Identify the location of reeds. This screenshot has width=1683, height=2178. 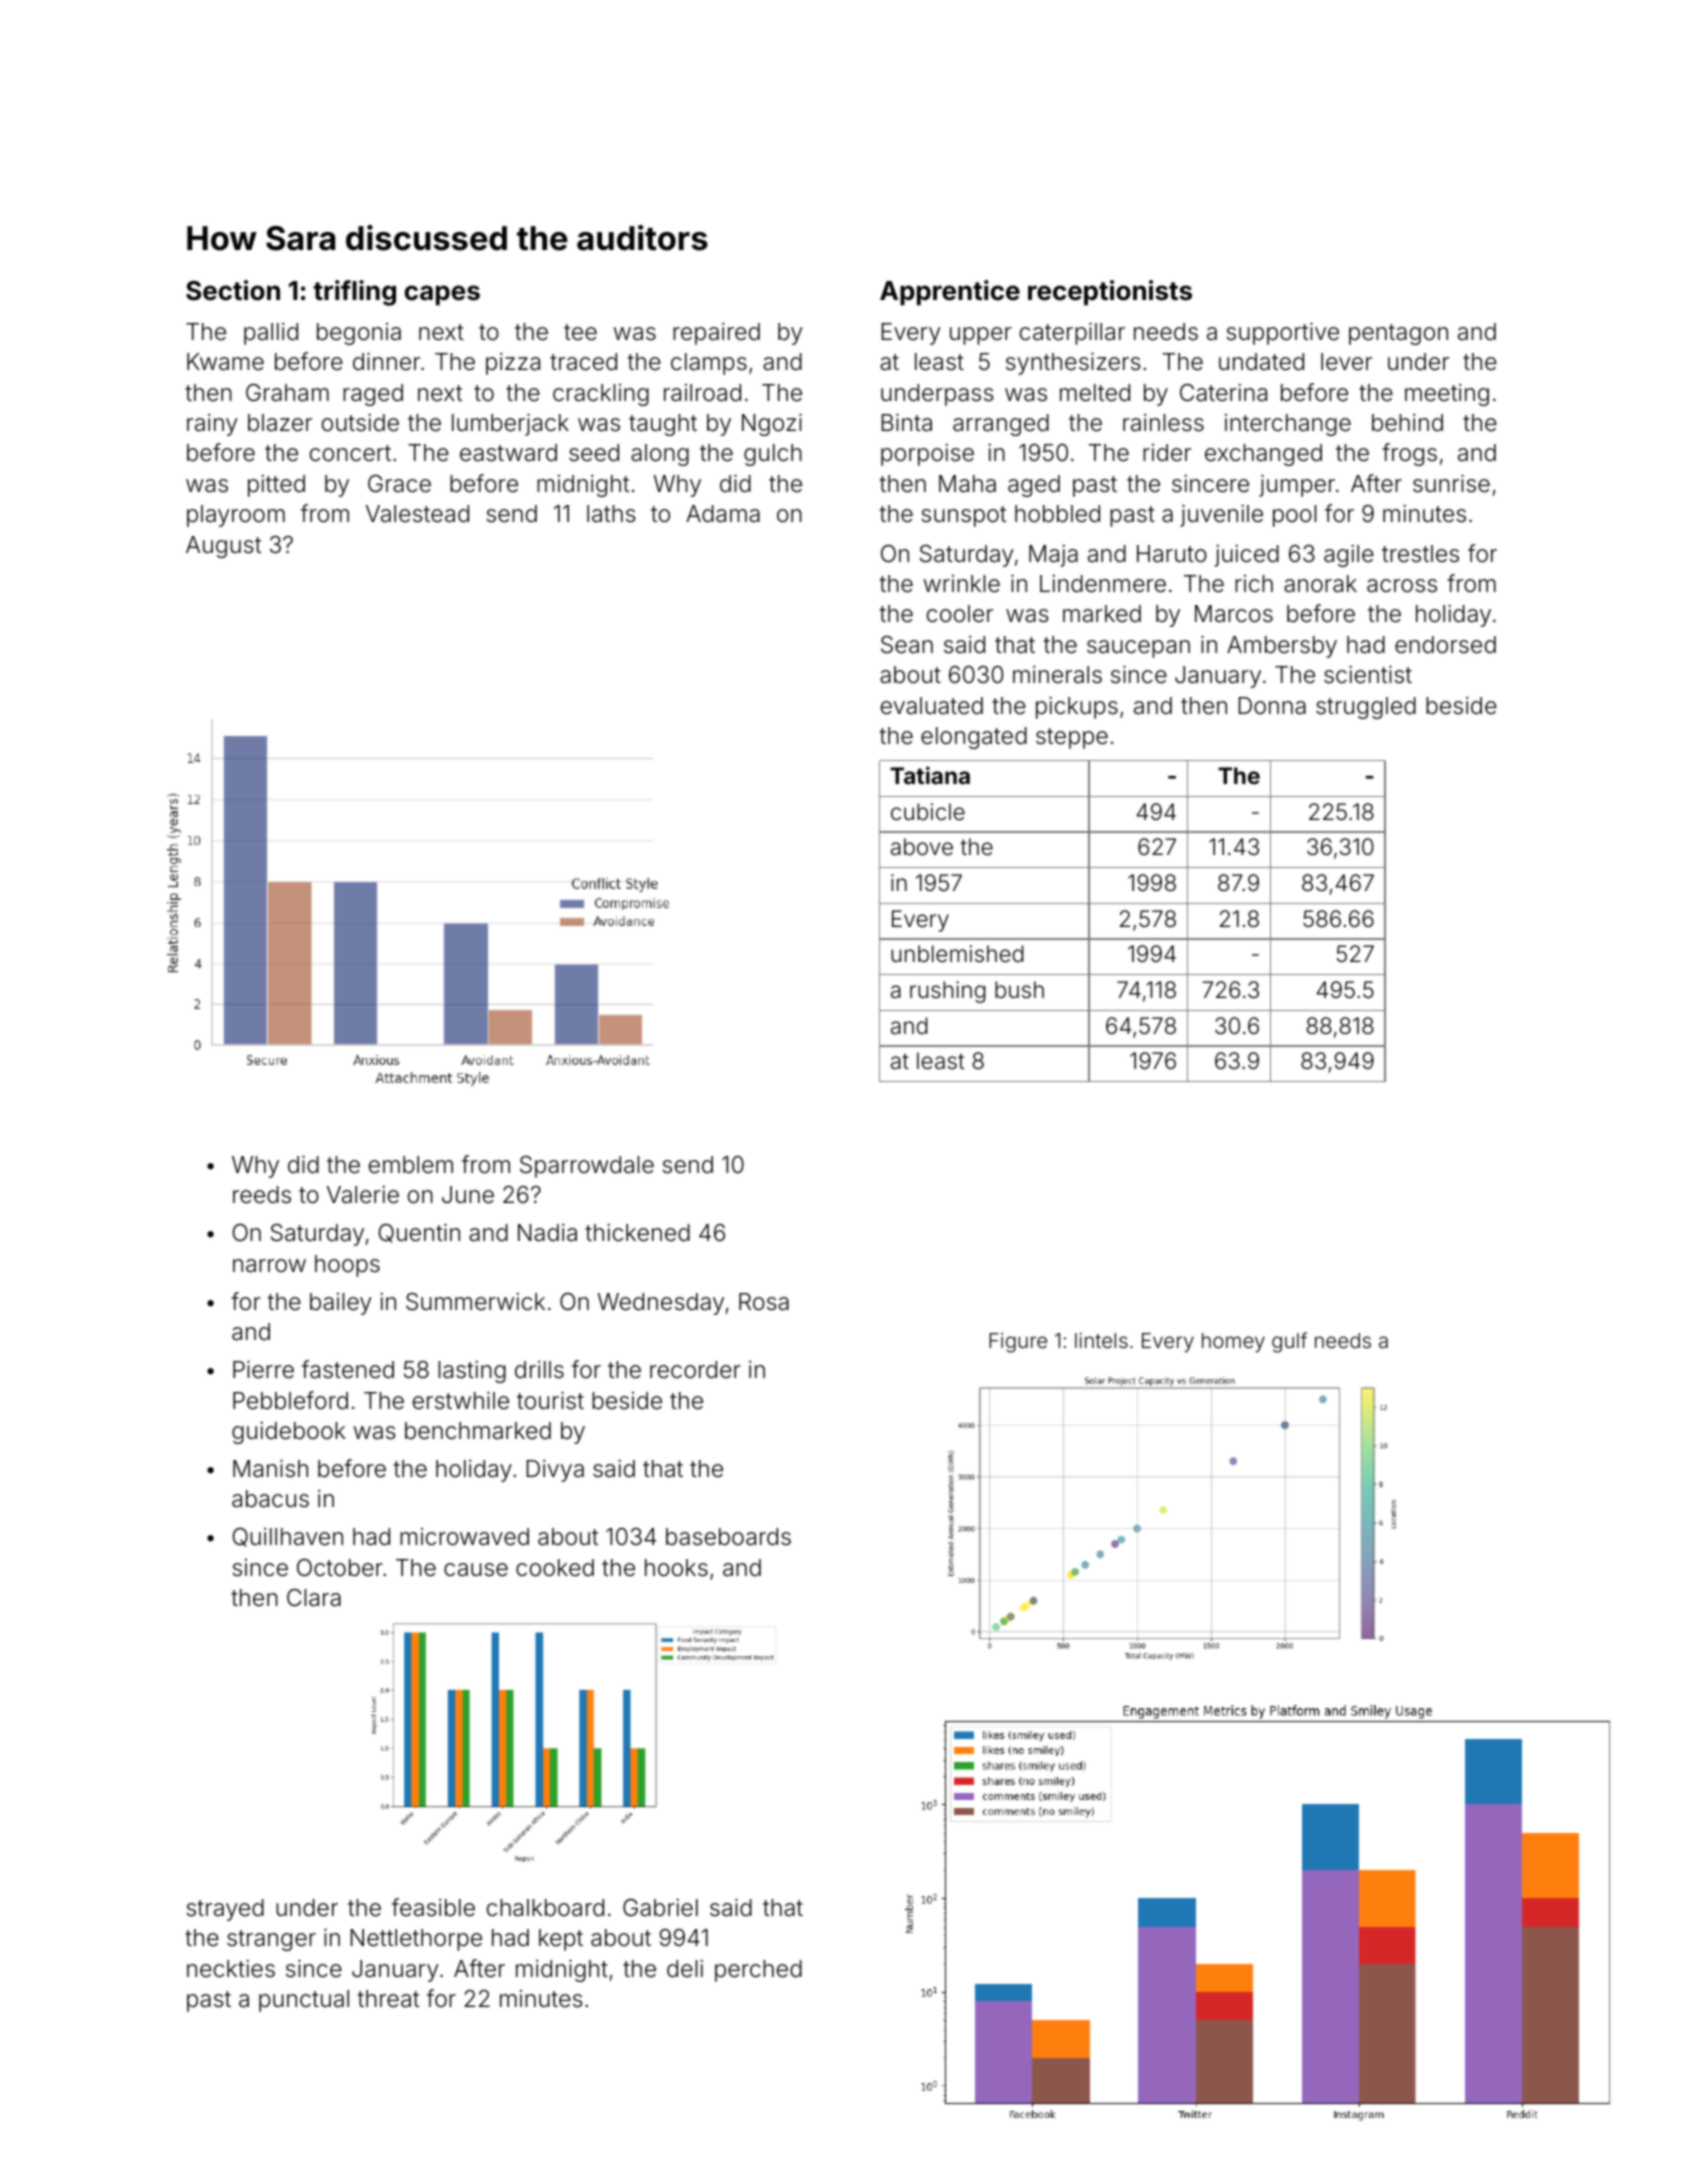
(262, 1195).
